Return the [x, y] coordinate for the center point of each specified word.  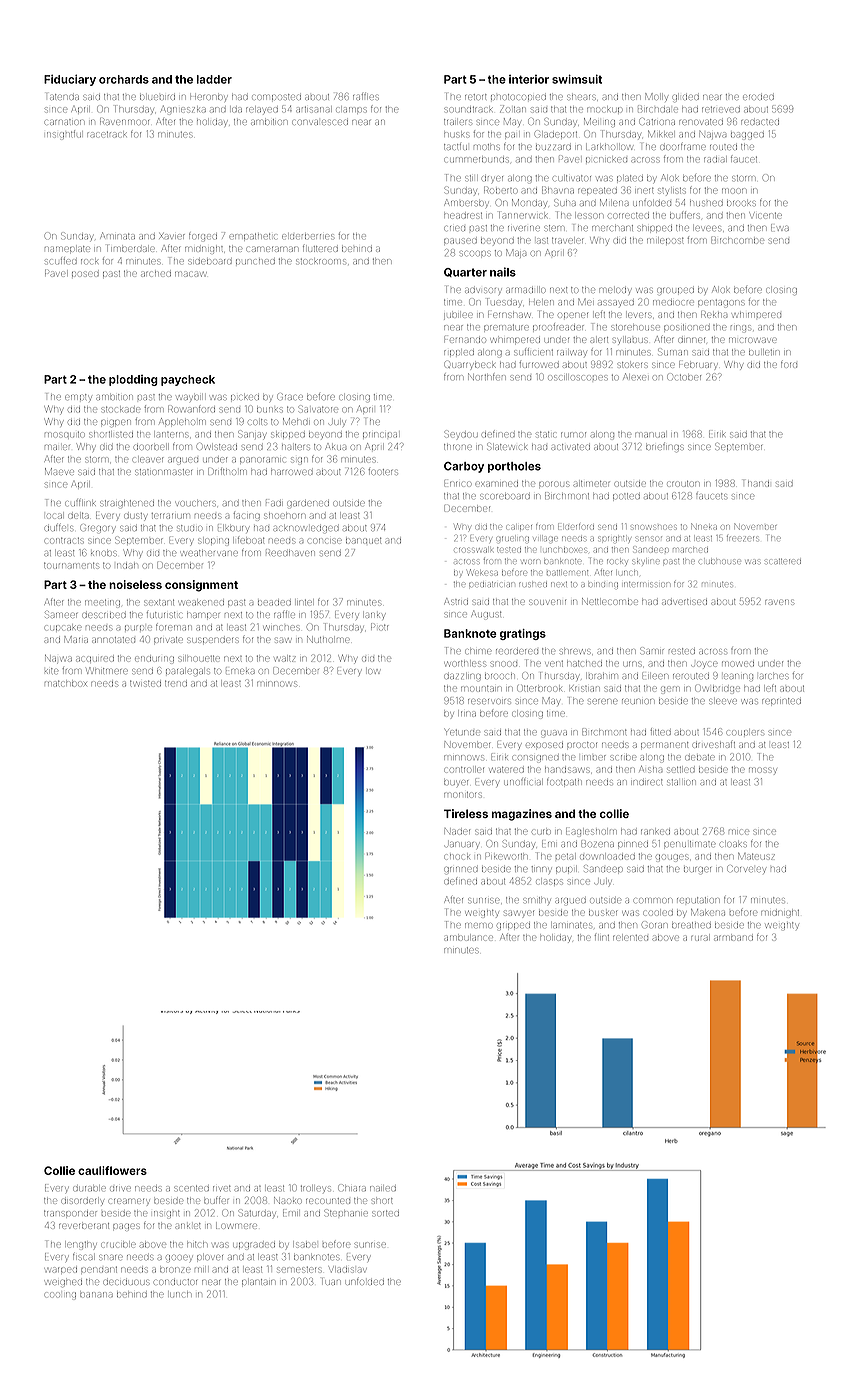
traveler [567, 240]
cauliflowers [112, 1170]
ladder [214, 79]
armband [733, 938]
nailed [383, 1188]
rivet [221, 1188]
